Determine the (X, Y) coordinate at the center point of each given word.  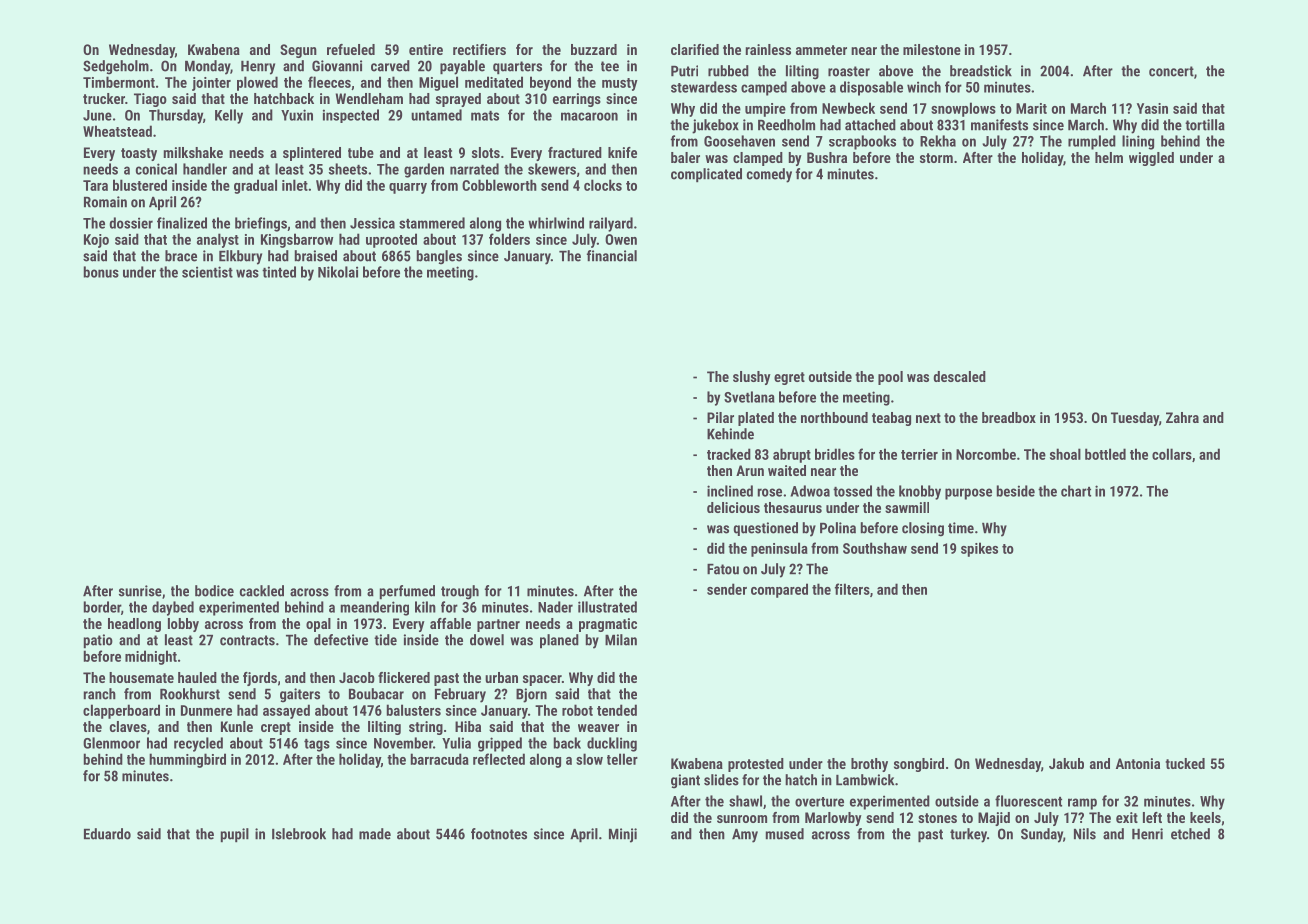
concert (1171, 71)
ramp (1082, 804)
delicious (733, 507)
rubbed (728, 71)
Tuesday (1135, 419)
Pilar (720, 417)
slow (589, 759)
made (375, 834)
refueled (351, 49)
